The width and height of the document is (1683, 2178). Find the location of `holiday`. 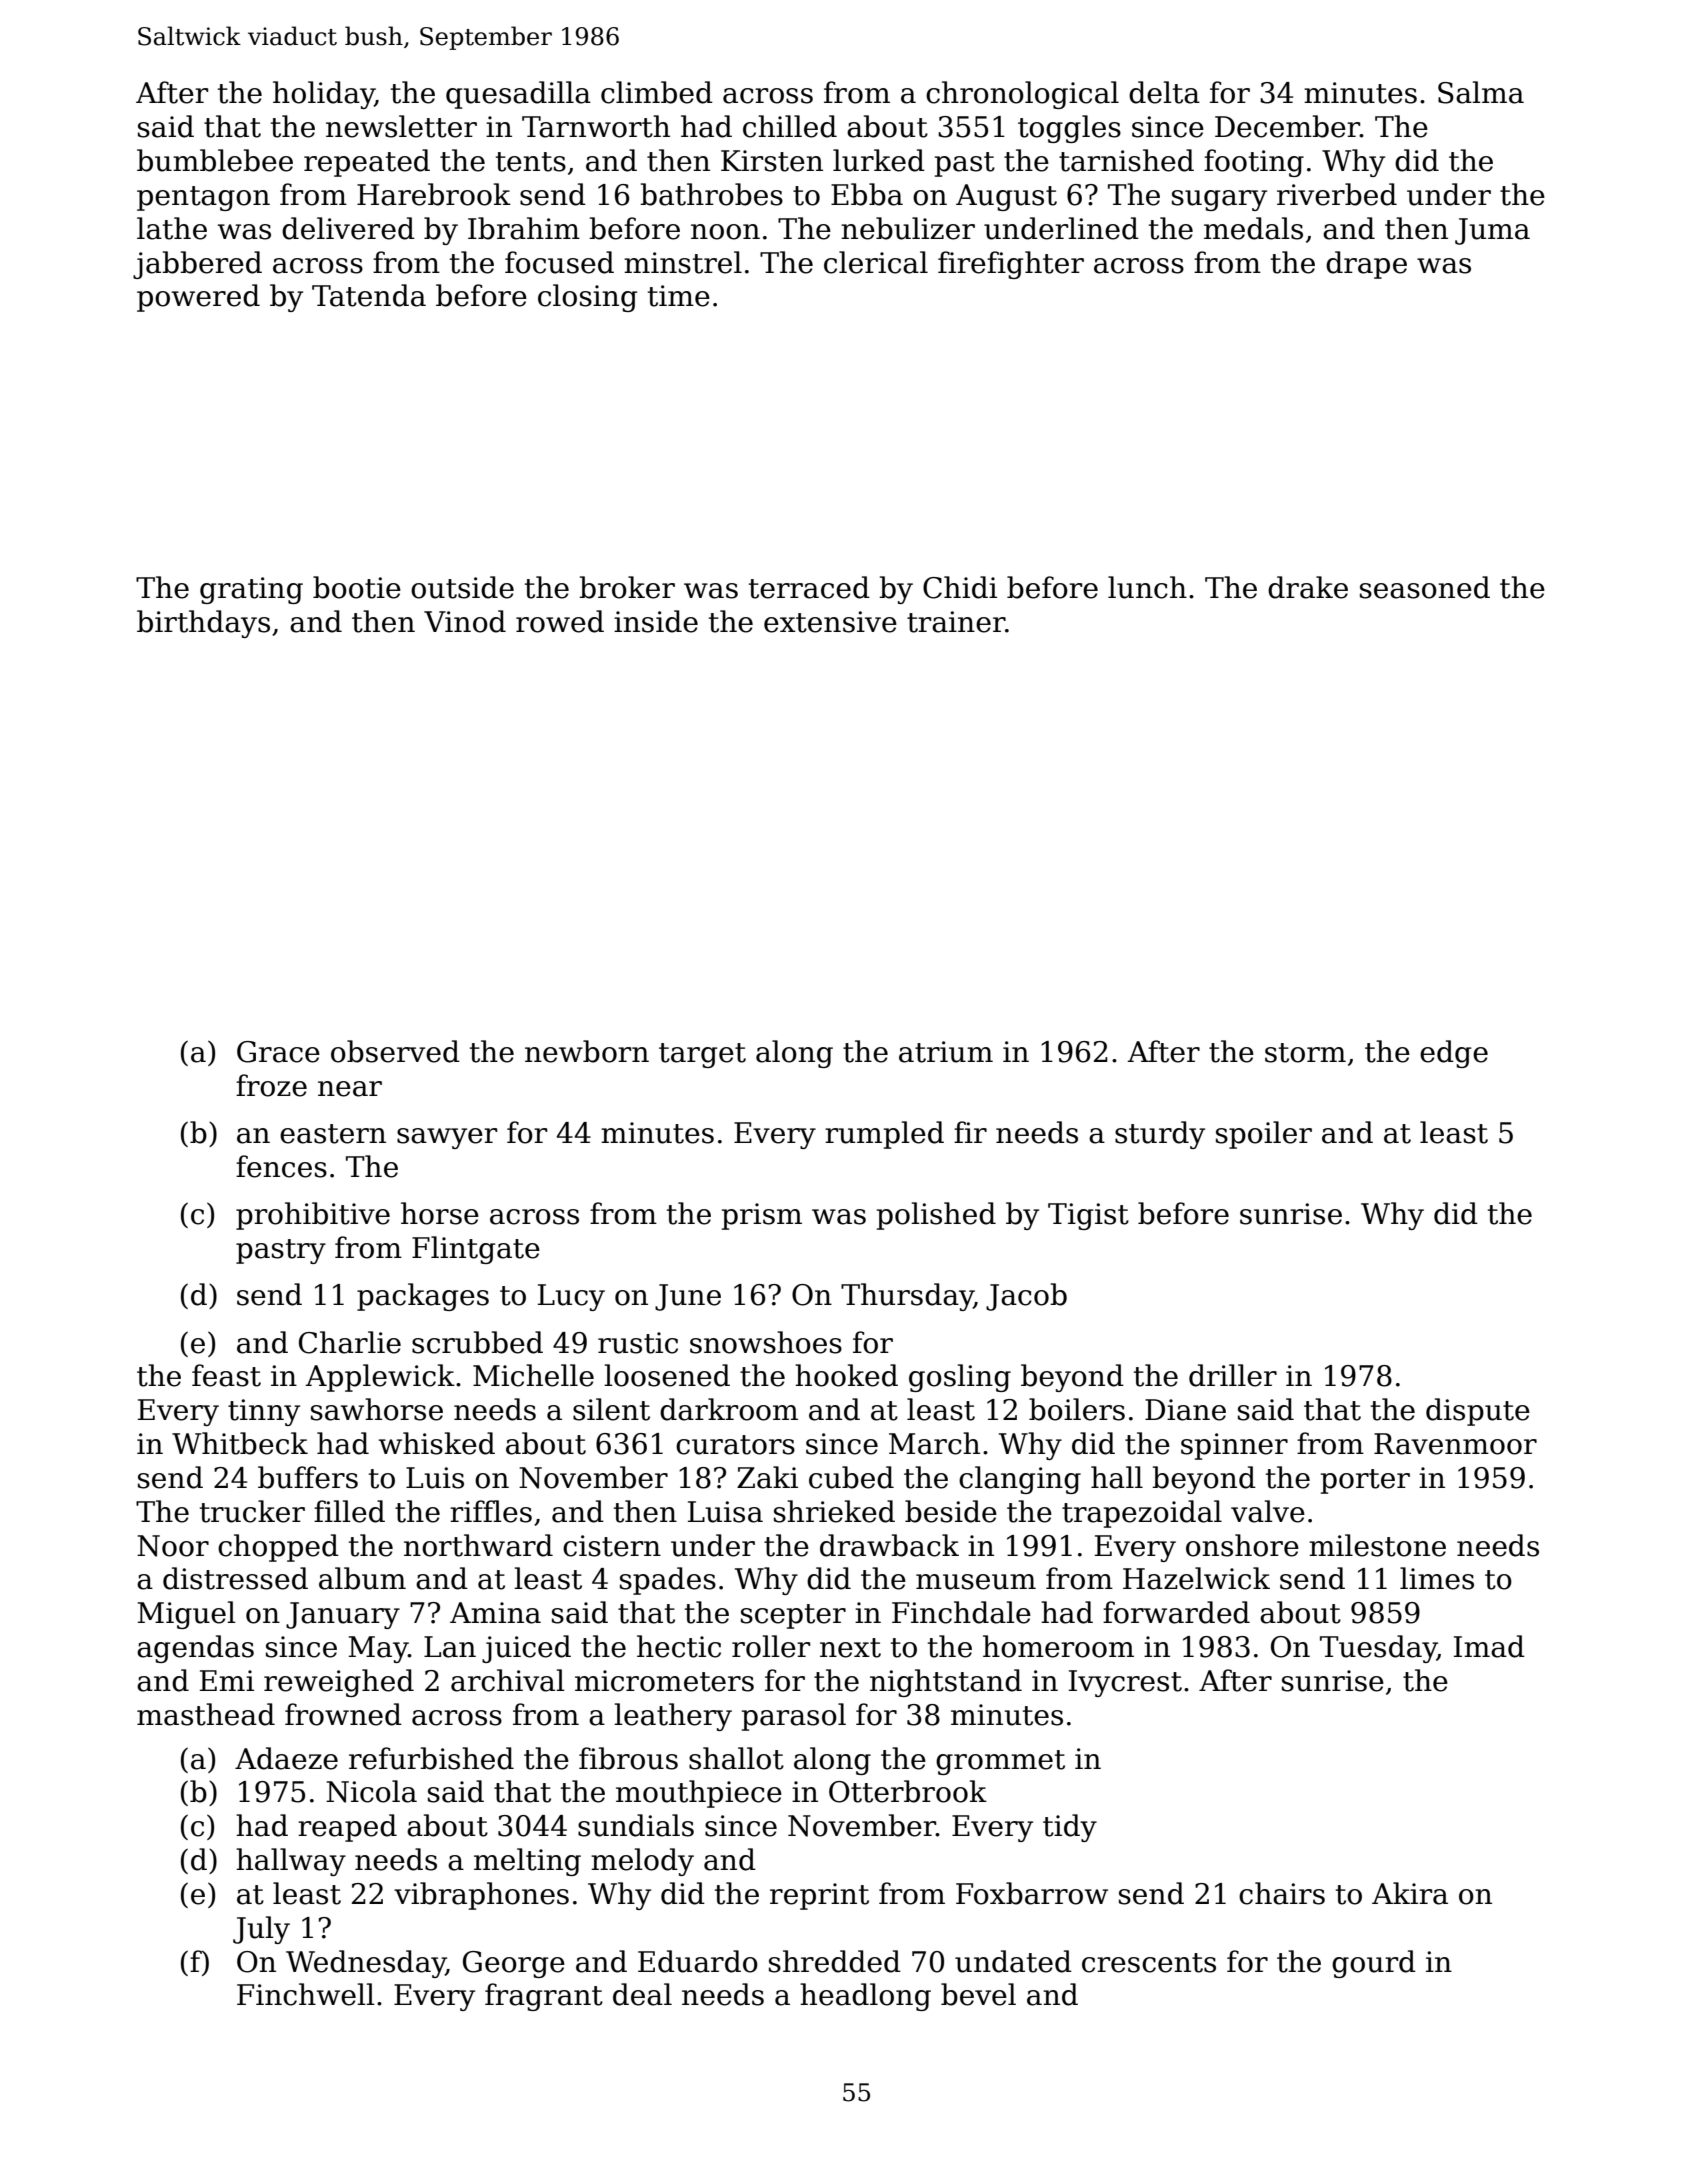

holiday is located at coordinates (324, 95).
